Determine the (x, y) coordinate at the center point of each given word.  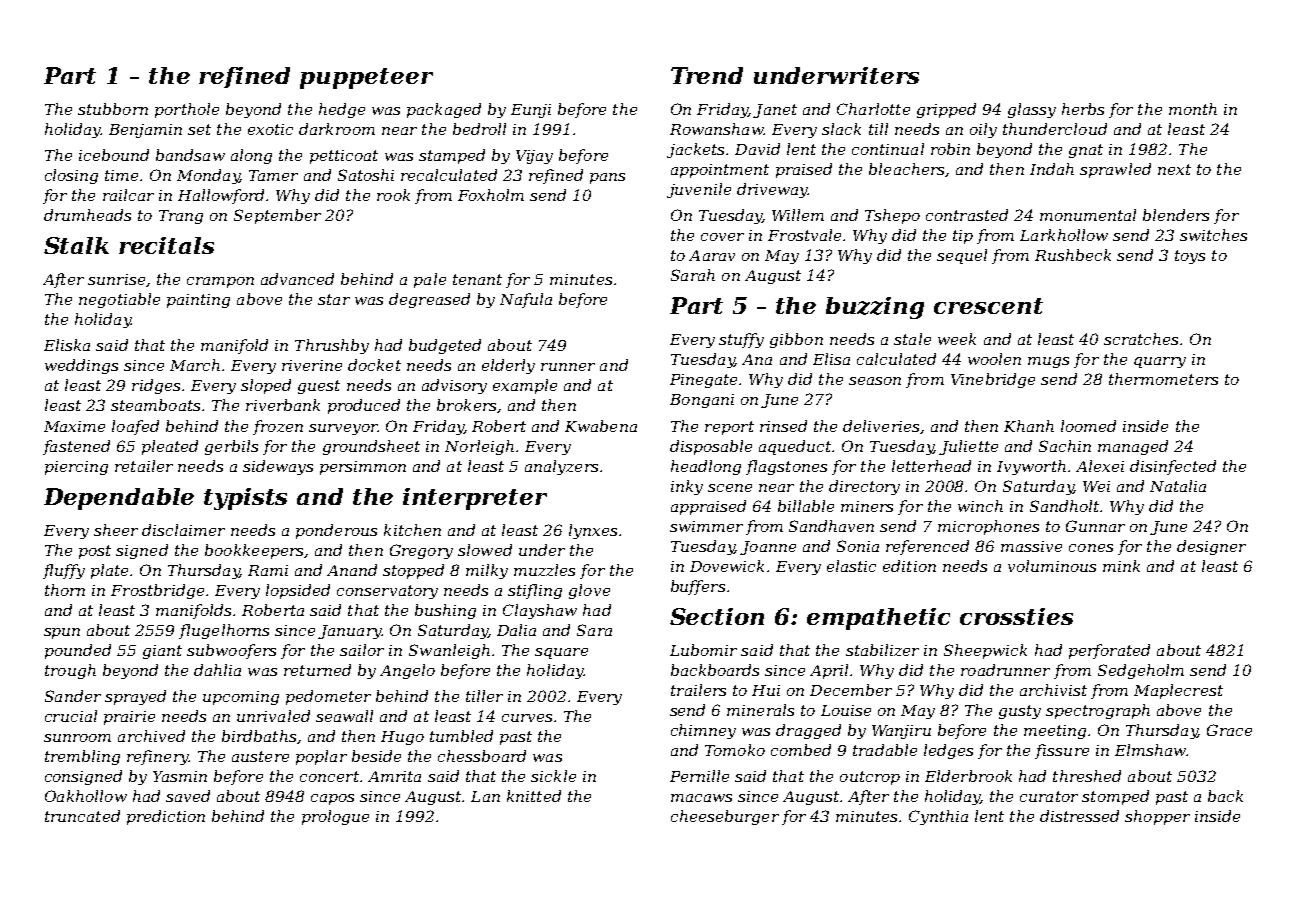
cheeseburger (725, 817)
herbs (1083, 109)
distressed (1079, 816)
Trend (707, 75)
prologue (335, 817)
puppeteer (366, 78)
